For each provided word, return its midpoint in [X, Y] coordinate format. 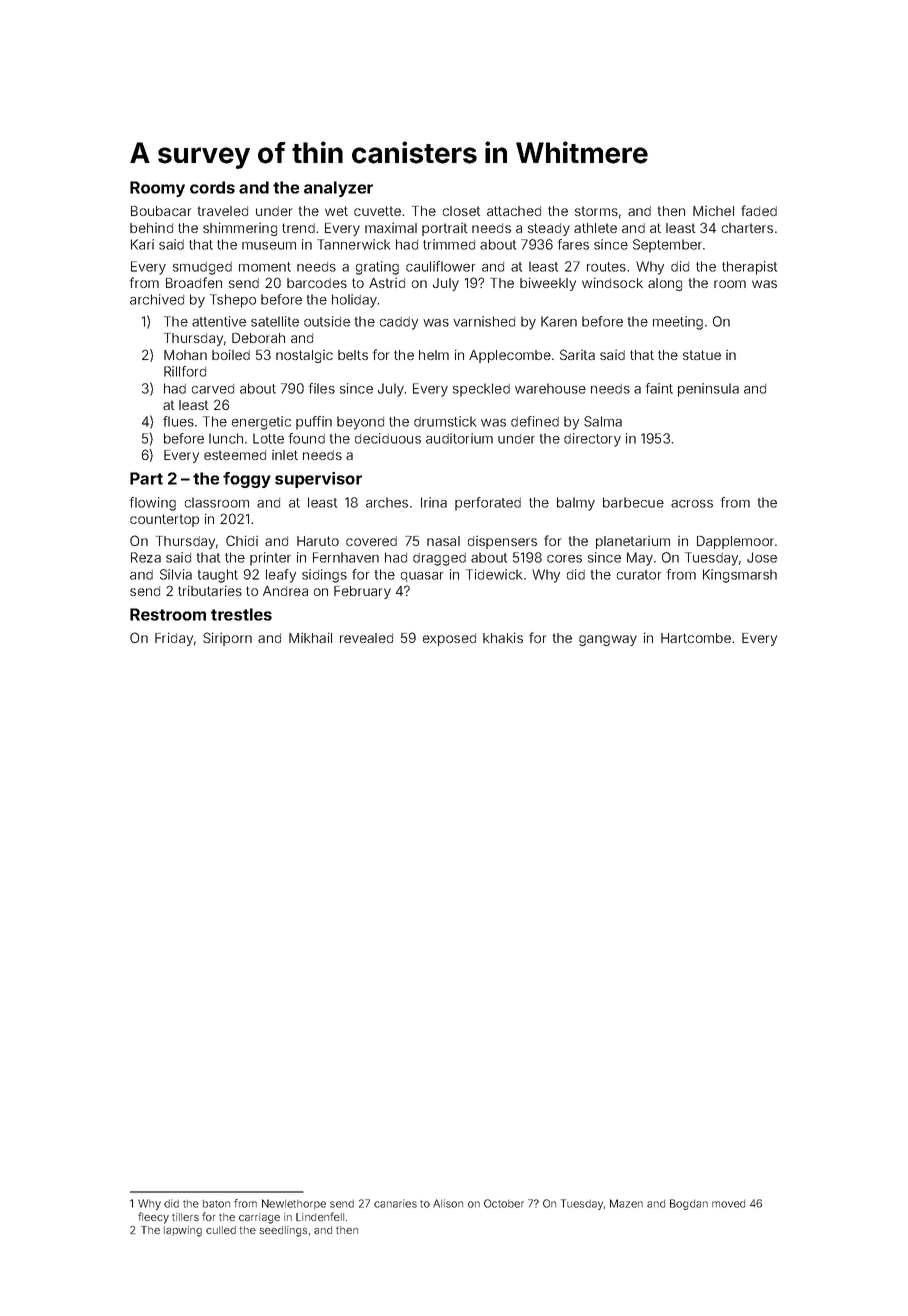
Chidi [242, 540]
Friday [174, 639]
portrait [444, 229]
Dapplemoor [735, 542]
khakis [503, 637]
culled [221, 1230]
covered [371, 541]
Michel [713, 210]
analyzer [338, 189]
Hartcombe [696, 638]
